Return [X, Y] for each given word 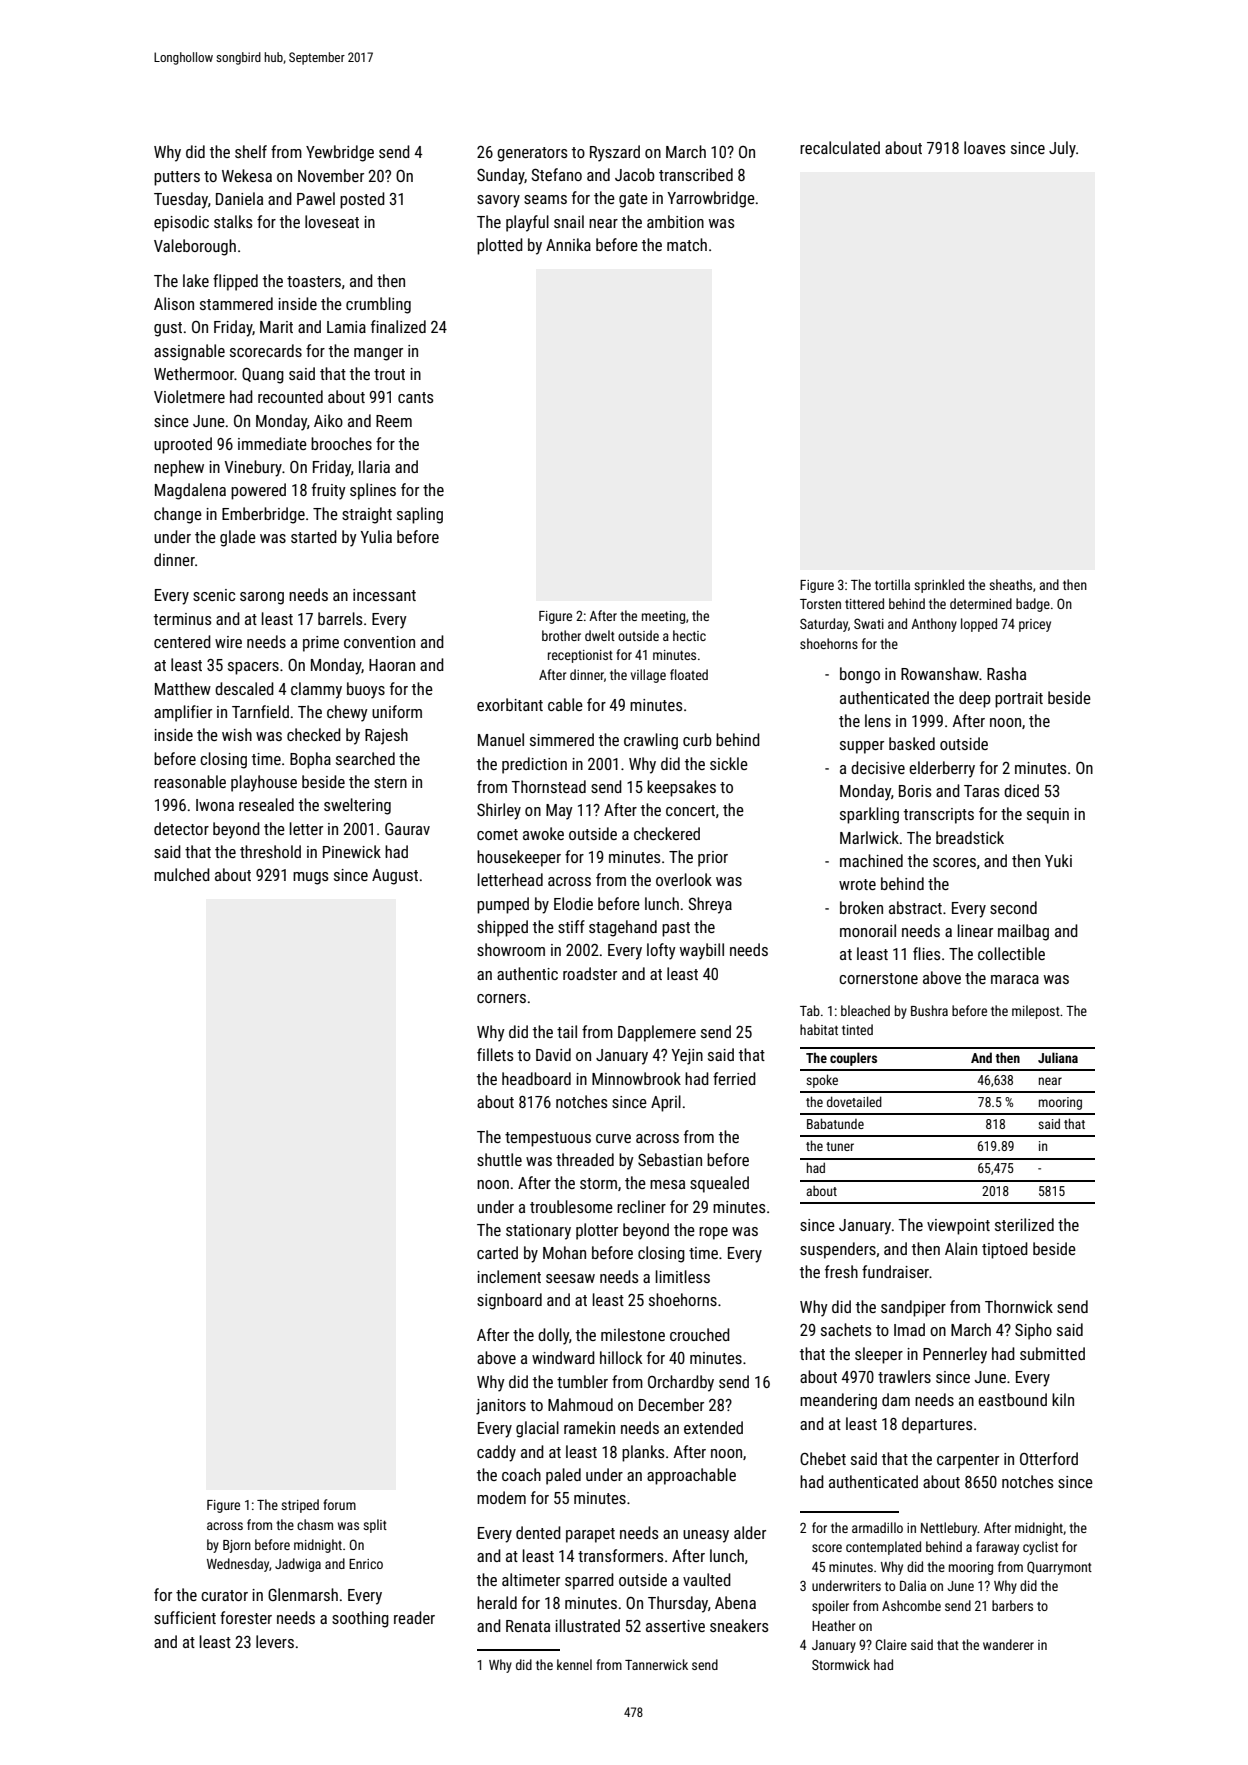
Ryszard [615, 153]
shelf [251, 151]
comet [497, 834]
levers [275, 1641]
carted [497, 1252]
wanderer [1008, 1644]
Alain [961, 1248]
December [671, 1404]
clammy [316, 690]
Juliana [1058, 1057]
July [1062, 149]
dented [538, 1532]
